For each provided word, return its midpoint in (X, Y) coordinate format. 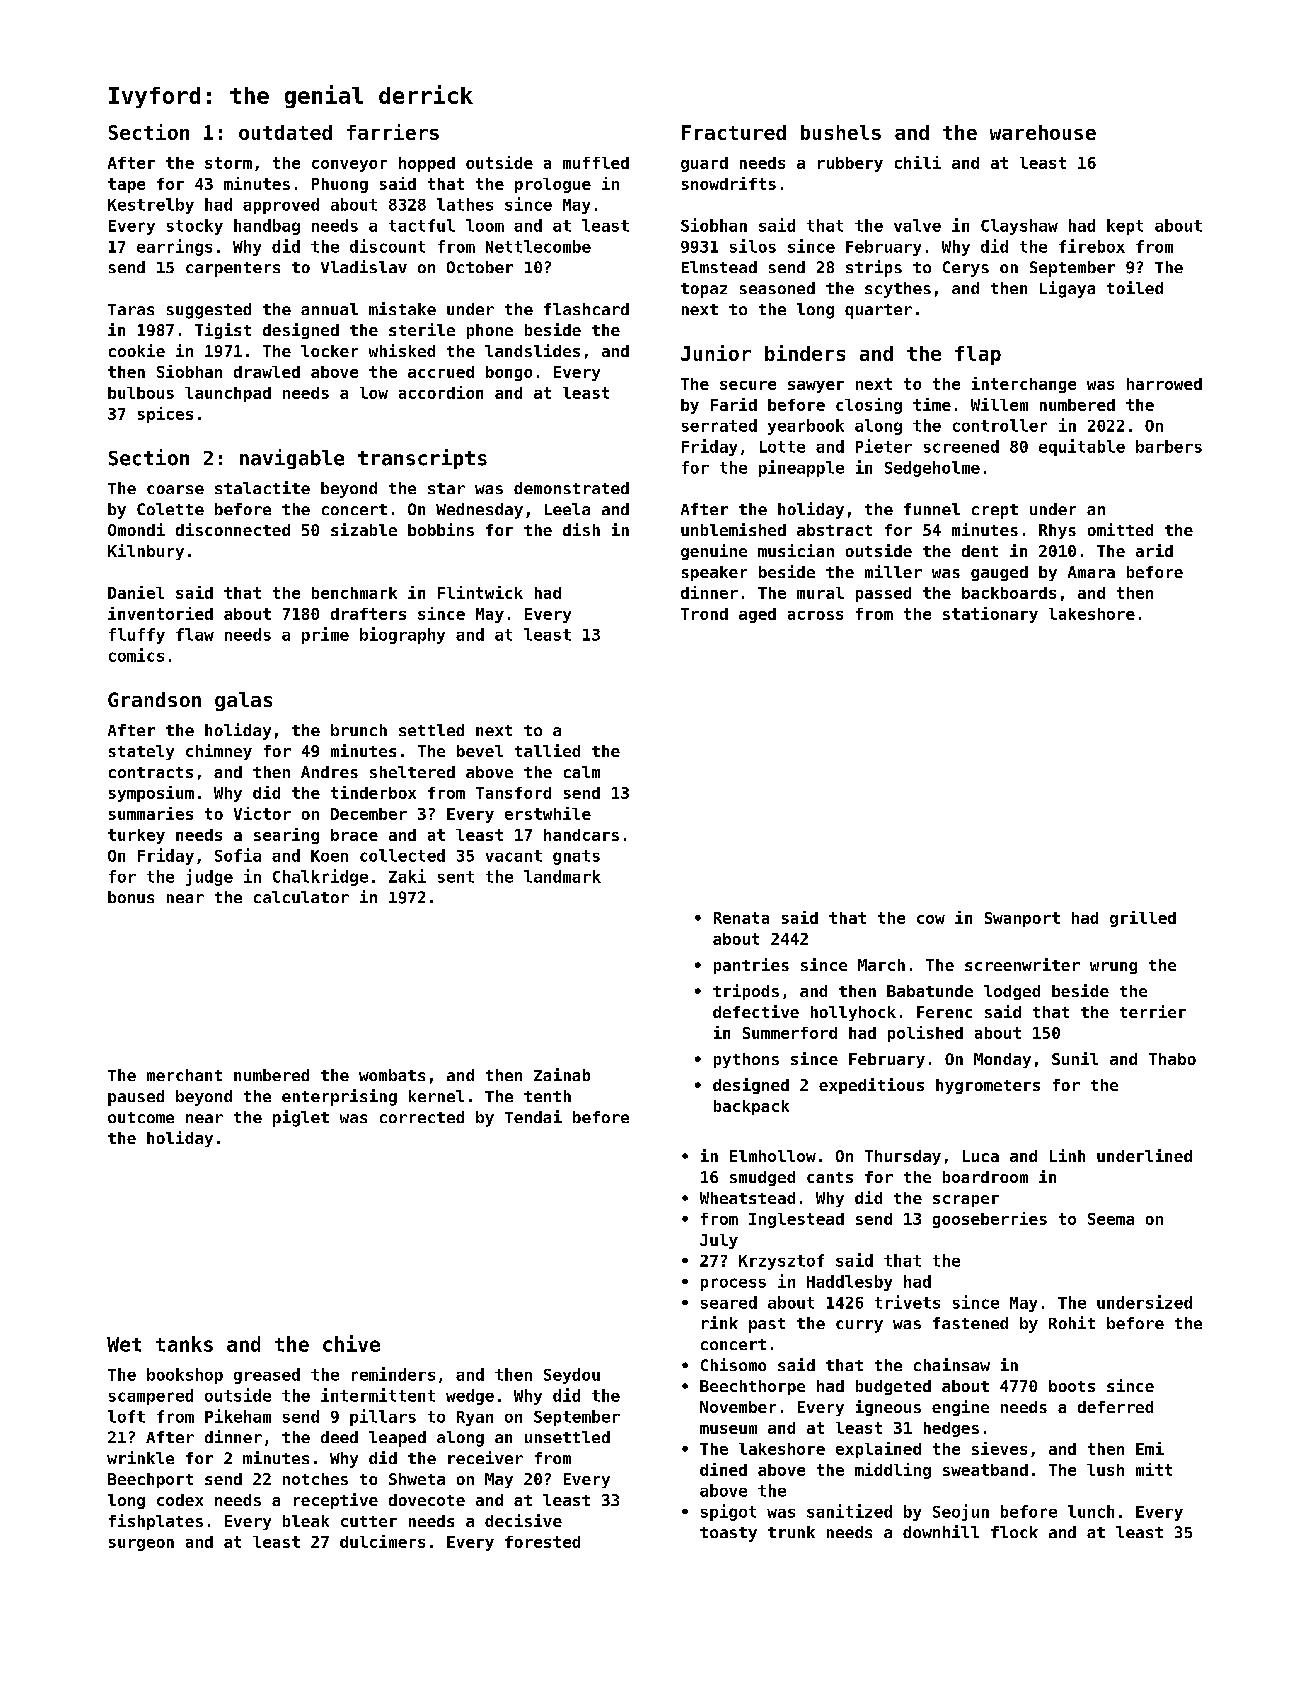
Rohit (1072, 1322)
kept (1125, 227)
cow (931, 919)
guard (704, 164)
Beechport (150, 1480)
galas (243, 701)
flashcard (586, 309)
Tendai (533, 1116)
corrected (422, 1117)
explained (878, 1450)
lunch (1091, 1511)
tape (126, 185)
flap (978, 355)
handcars (581, 835)
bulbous (141, 393)
